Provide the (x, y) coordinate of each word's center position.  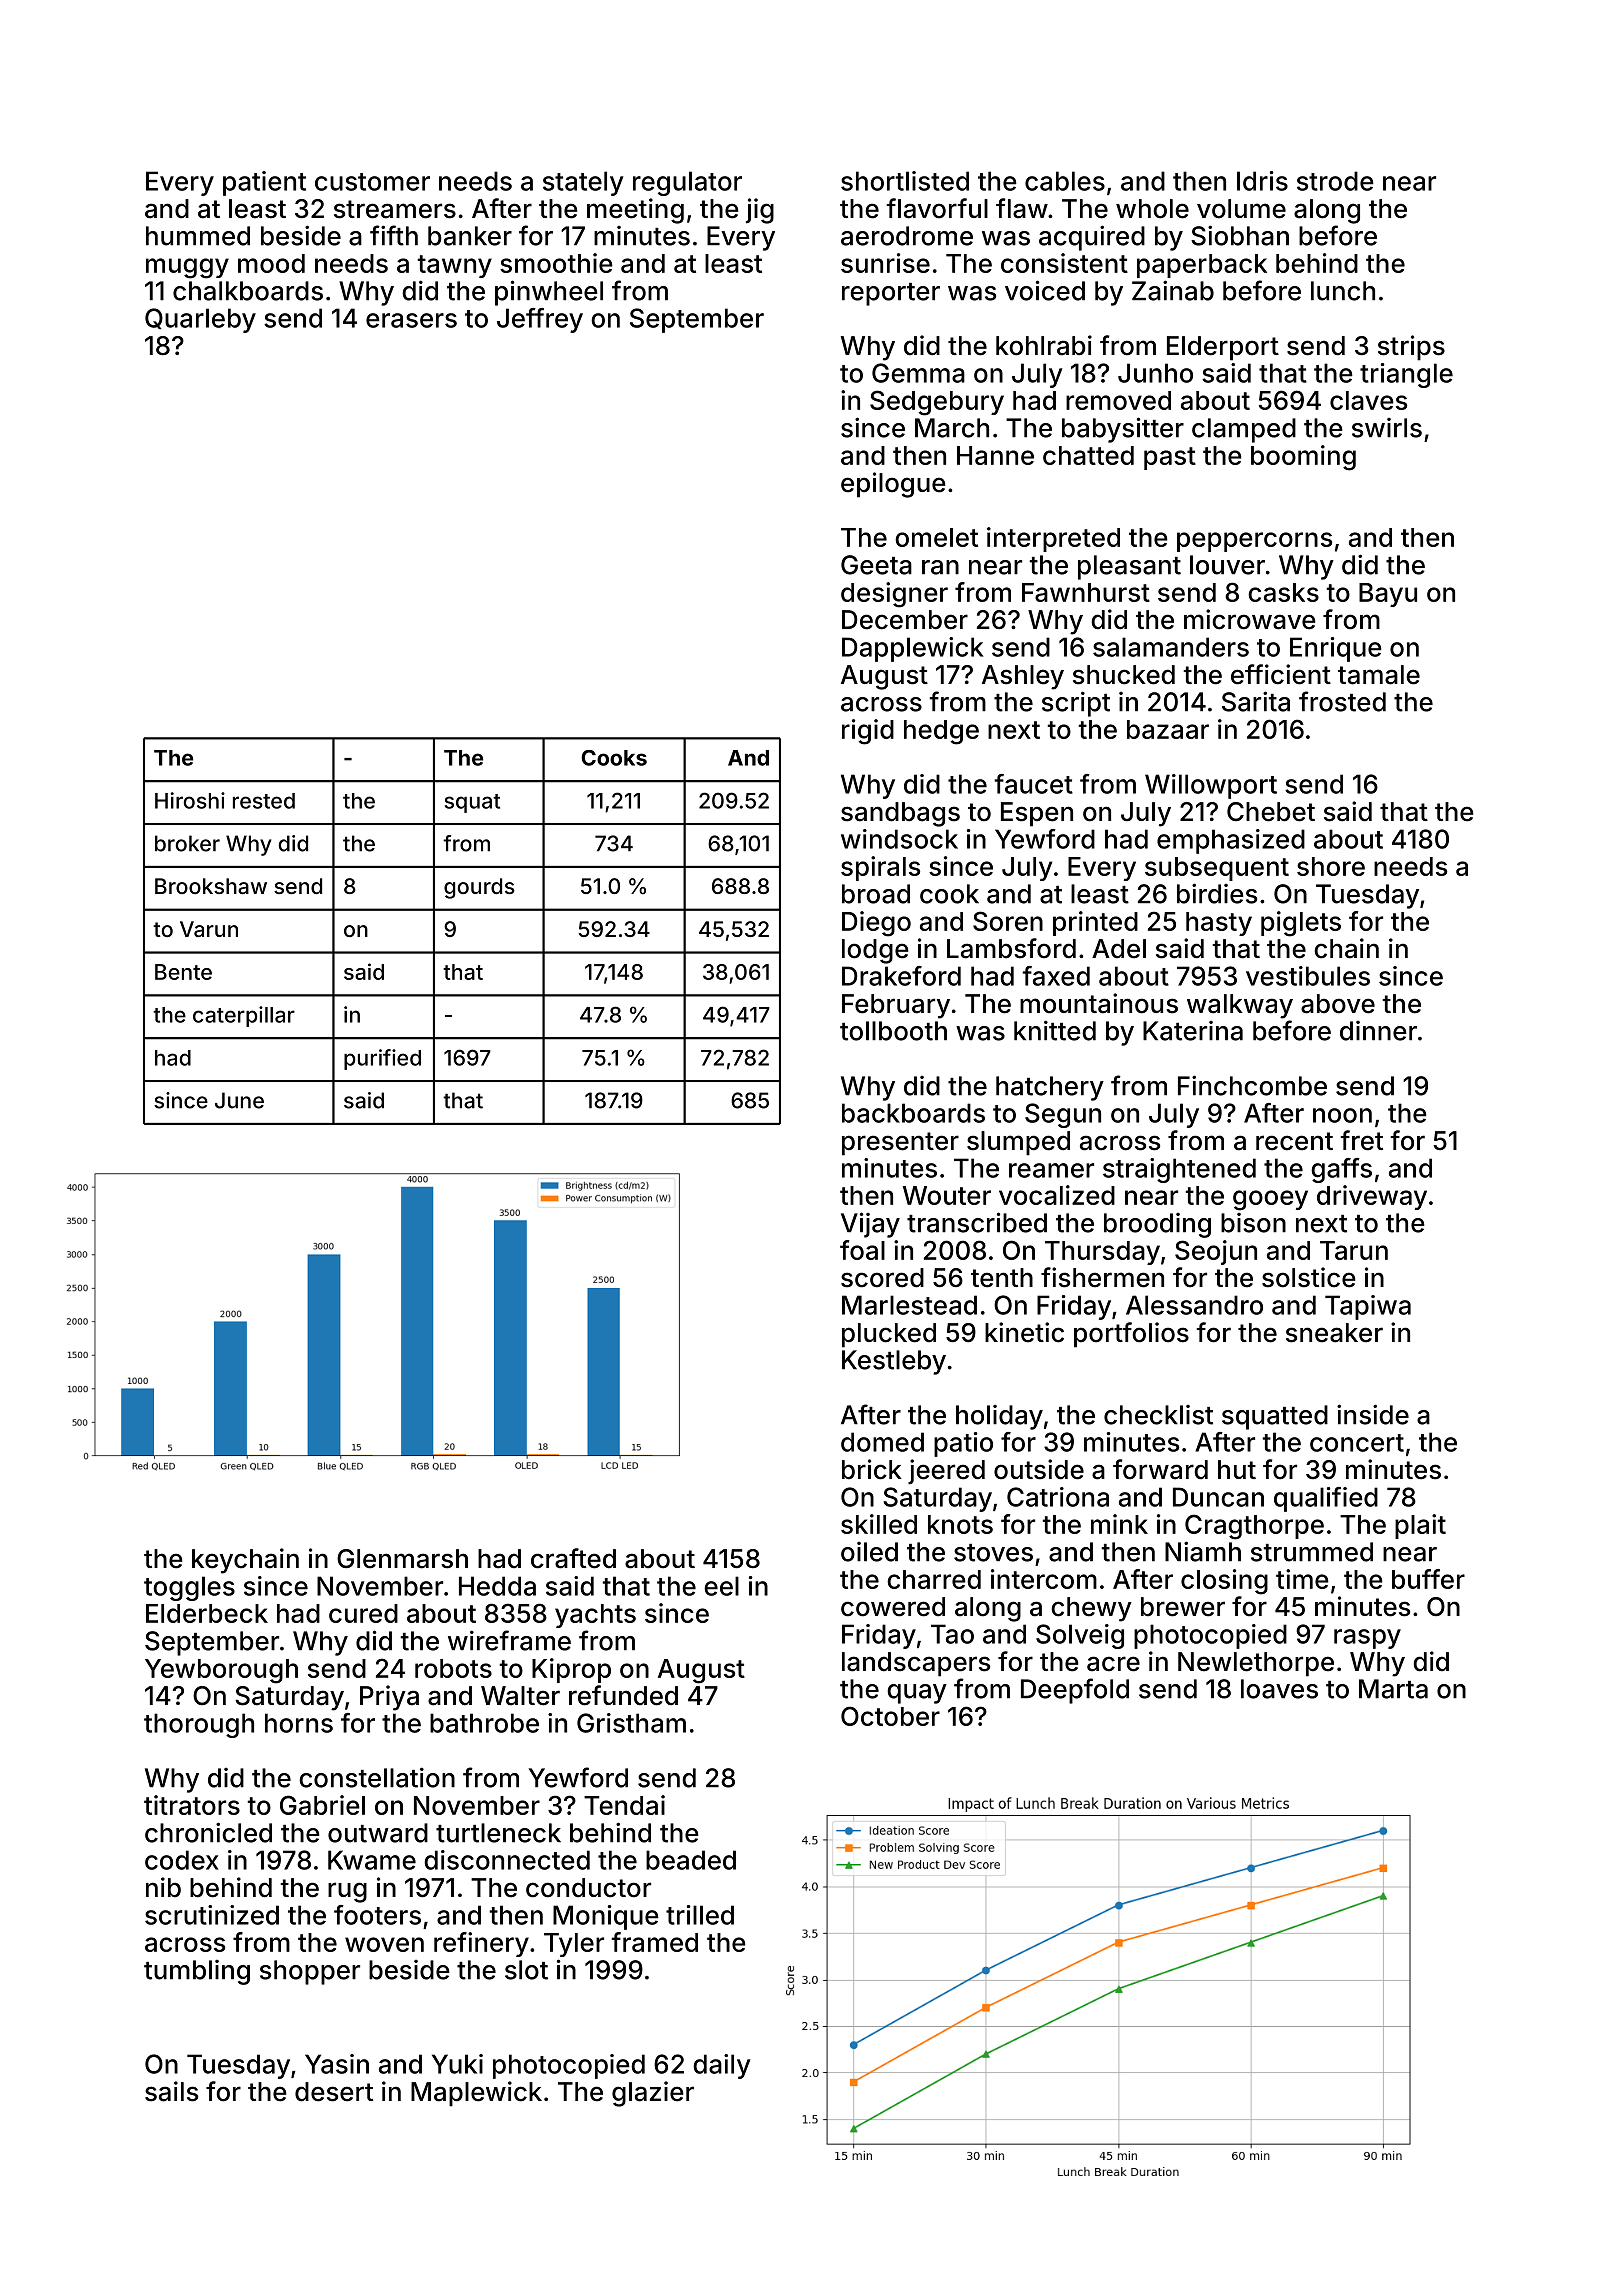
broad (876, 894)
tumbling (197, 1972)
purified (382, 1059)
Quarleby (200, 320)
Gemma (918, 373)
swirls (1387, 428)
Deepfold (1075, 1691)
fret (1361, 1140)
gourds (479, 888)
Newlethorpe (1256, 1664)
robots (453, 1668)
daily (722, 2066)
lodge (875, 951)
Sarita (1256, 701)
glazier (653, 2094)
